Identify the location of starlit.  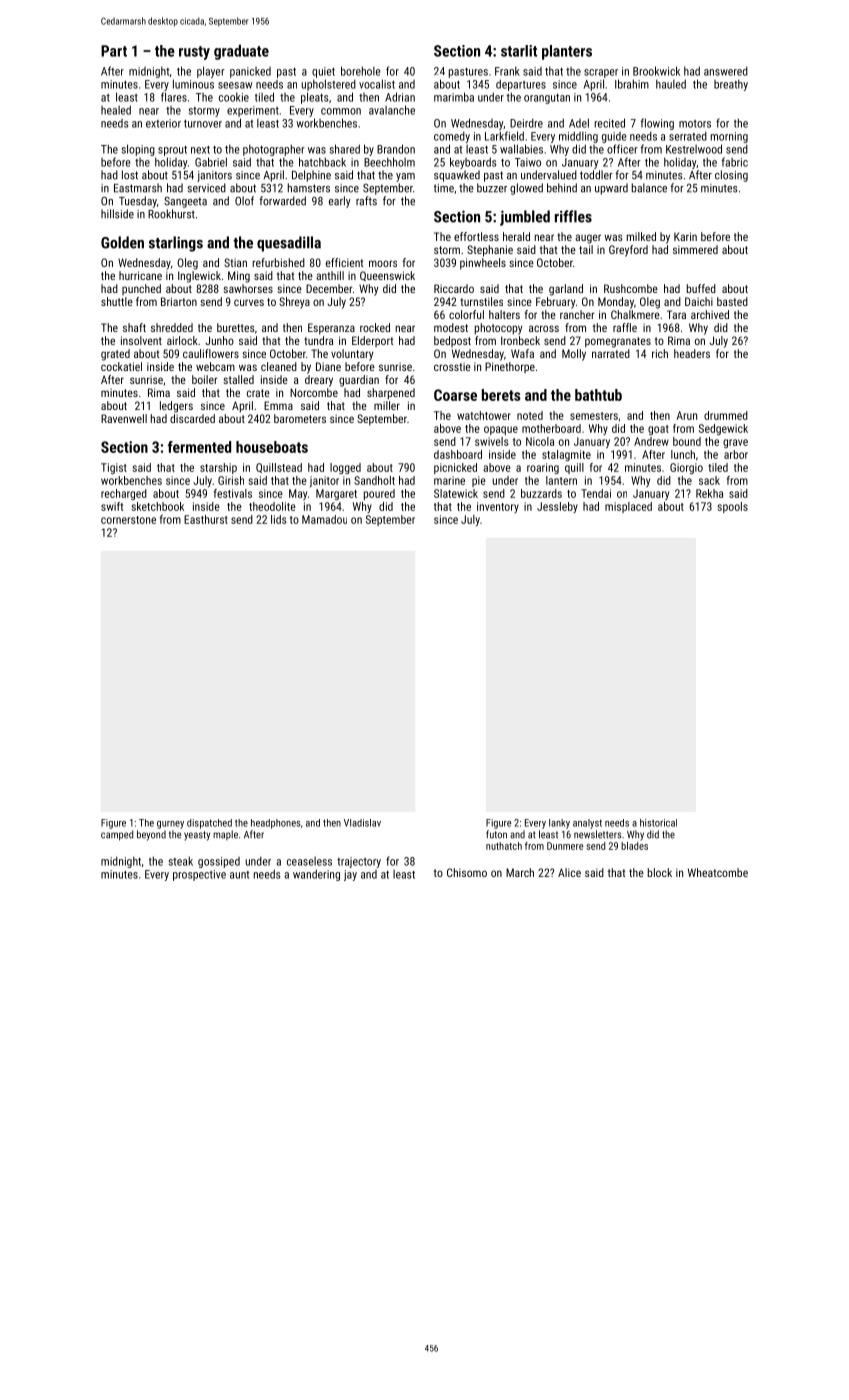
(519, 51).
